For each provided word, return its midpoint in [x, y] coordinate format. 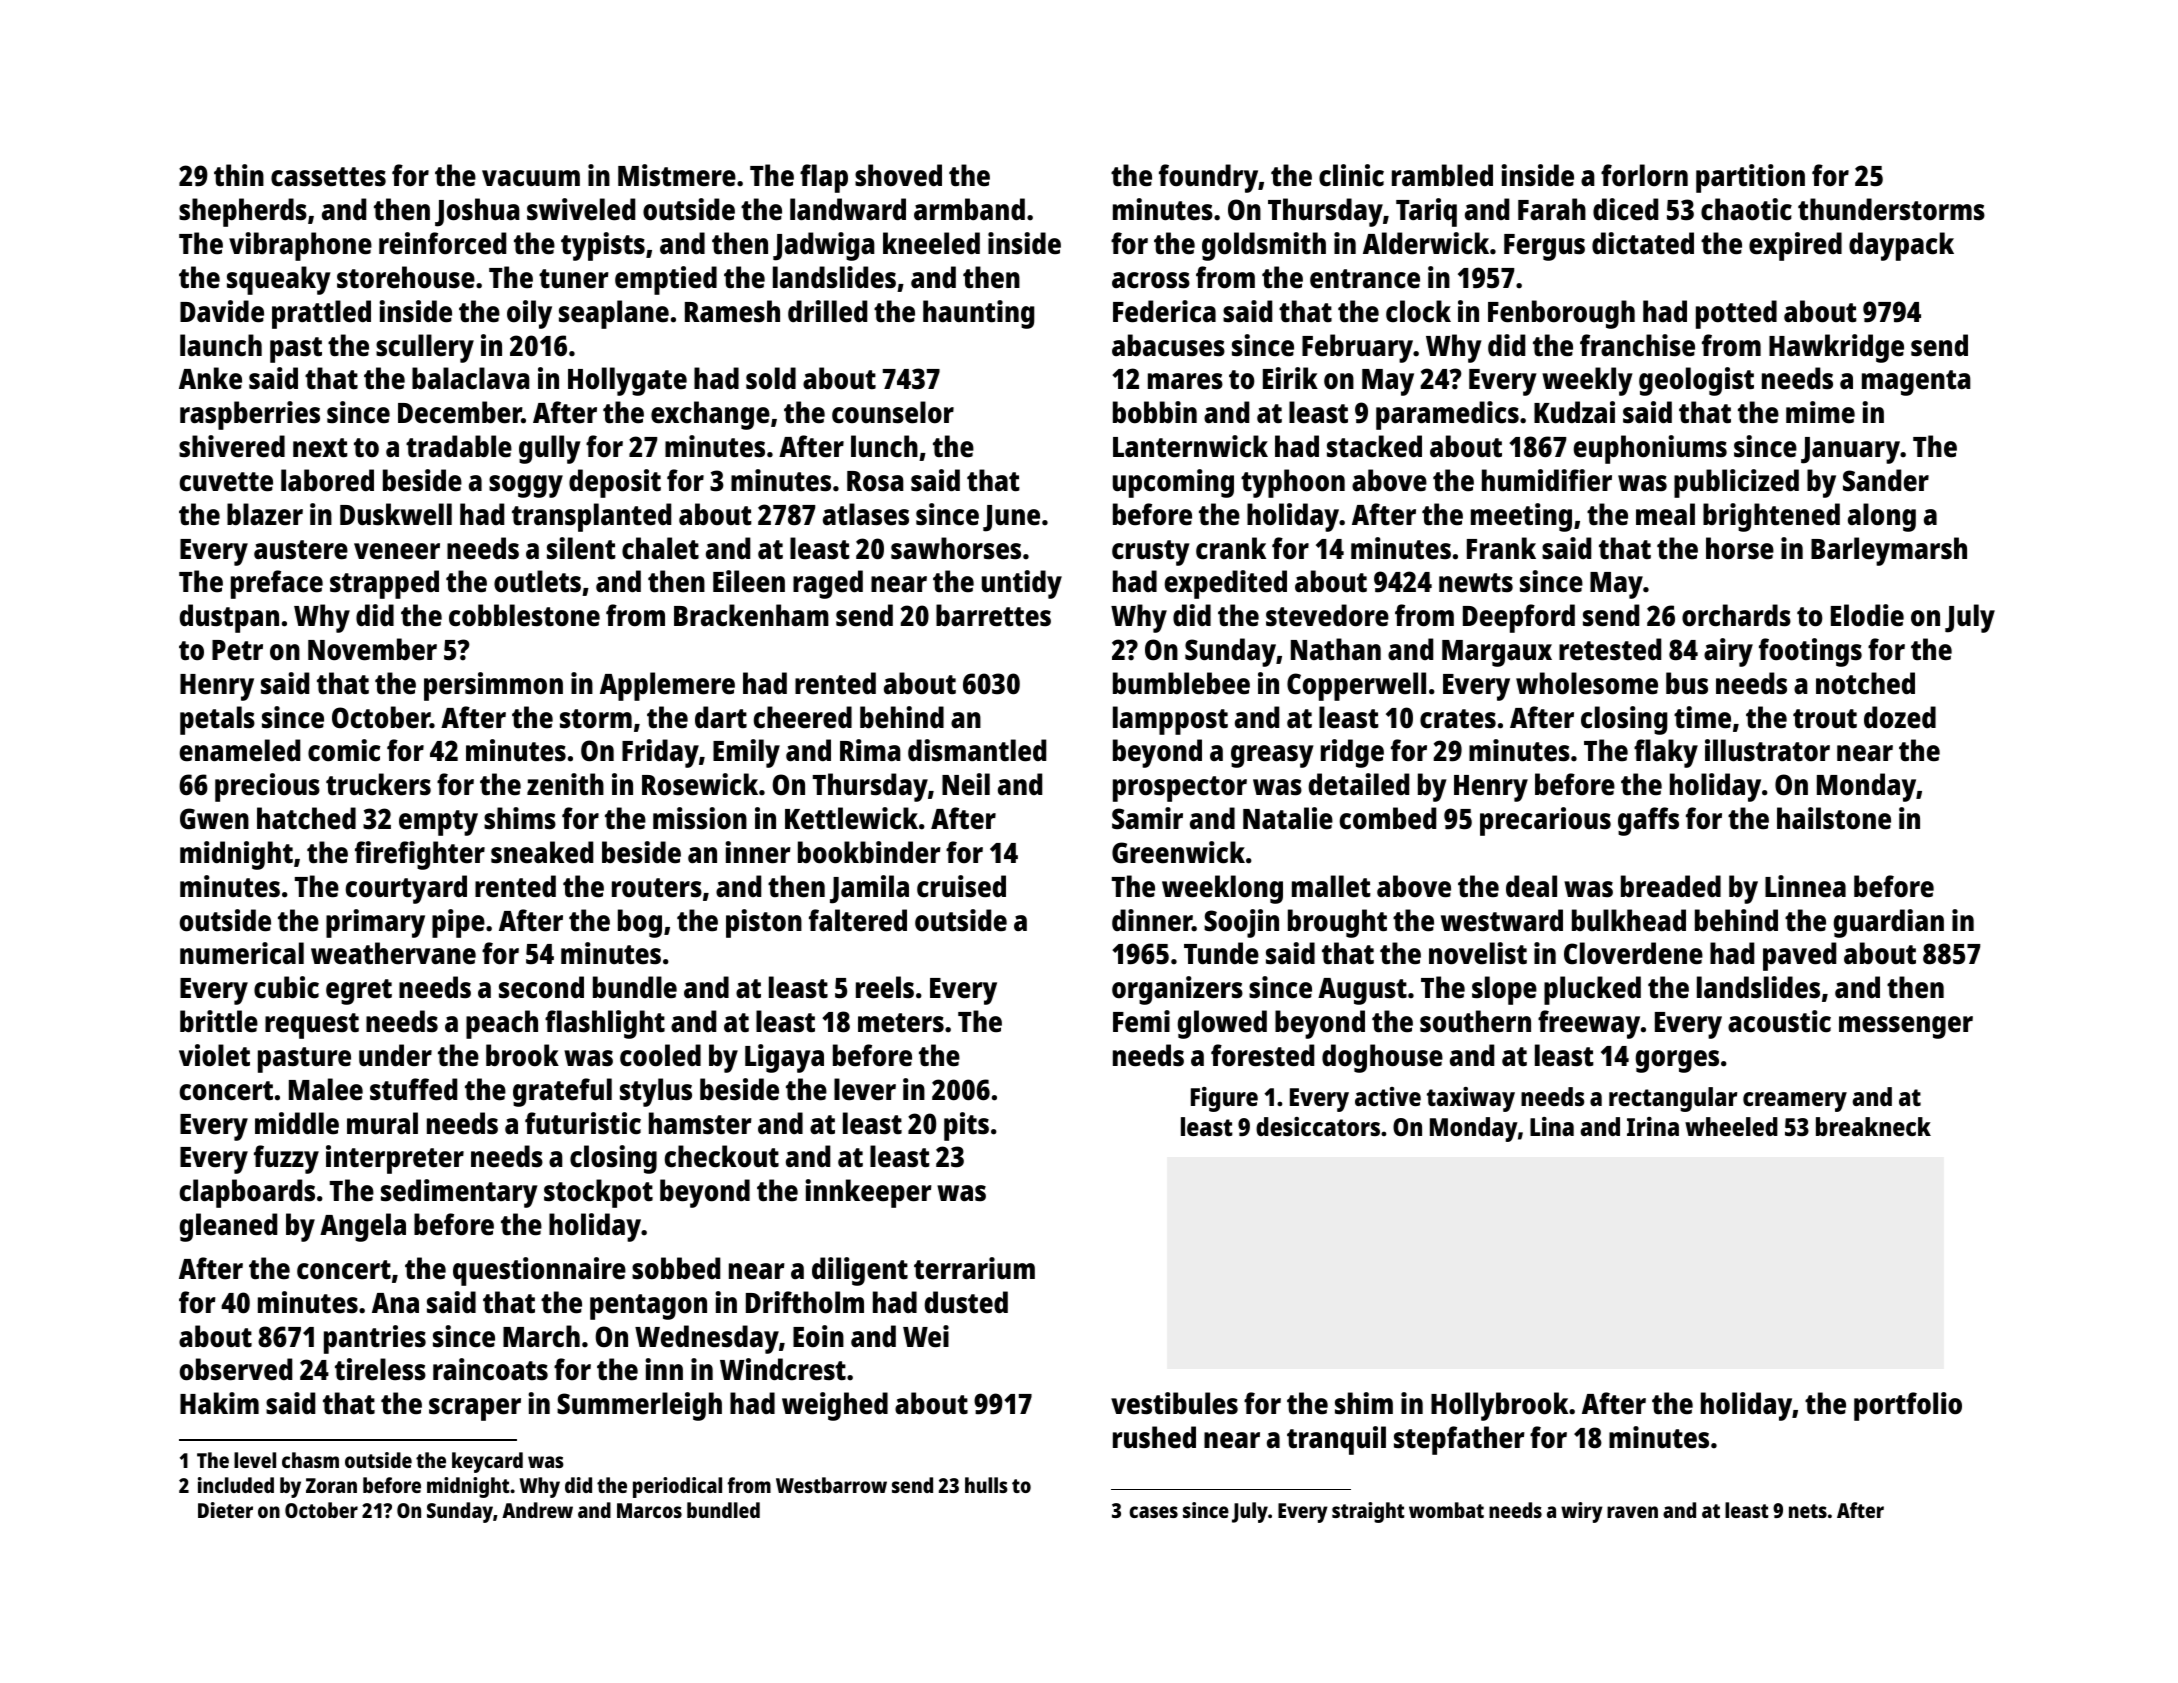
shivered [232, 446]
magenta [1916, 383]
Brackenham [751, 615]
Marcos [649, 1510]
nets [1808, 1511]
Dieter [225, 1510]
